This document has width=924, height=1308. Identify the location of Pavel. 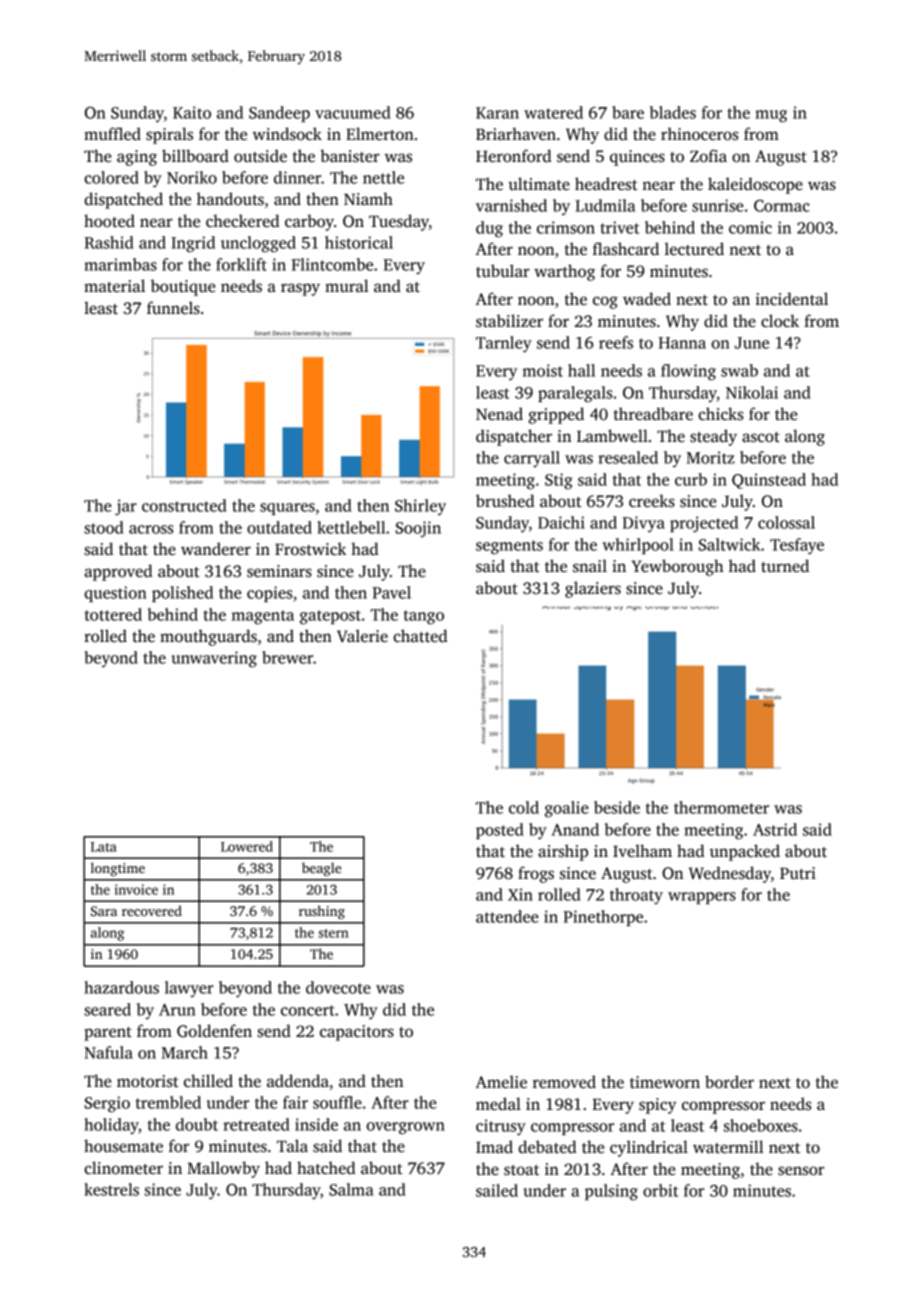
(391, 592).
